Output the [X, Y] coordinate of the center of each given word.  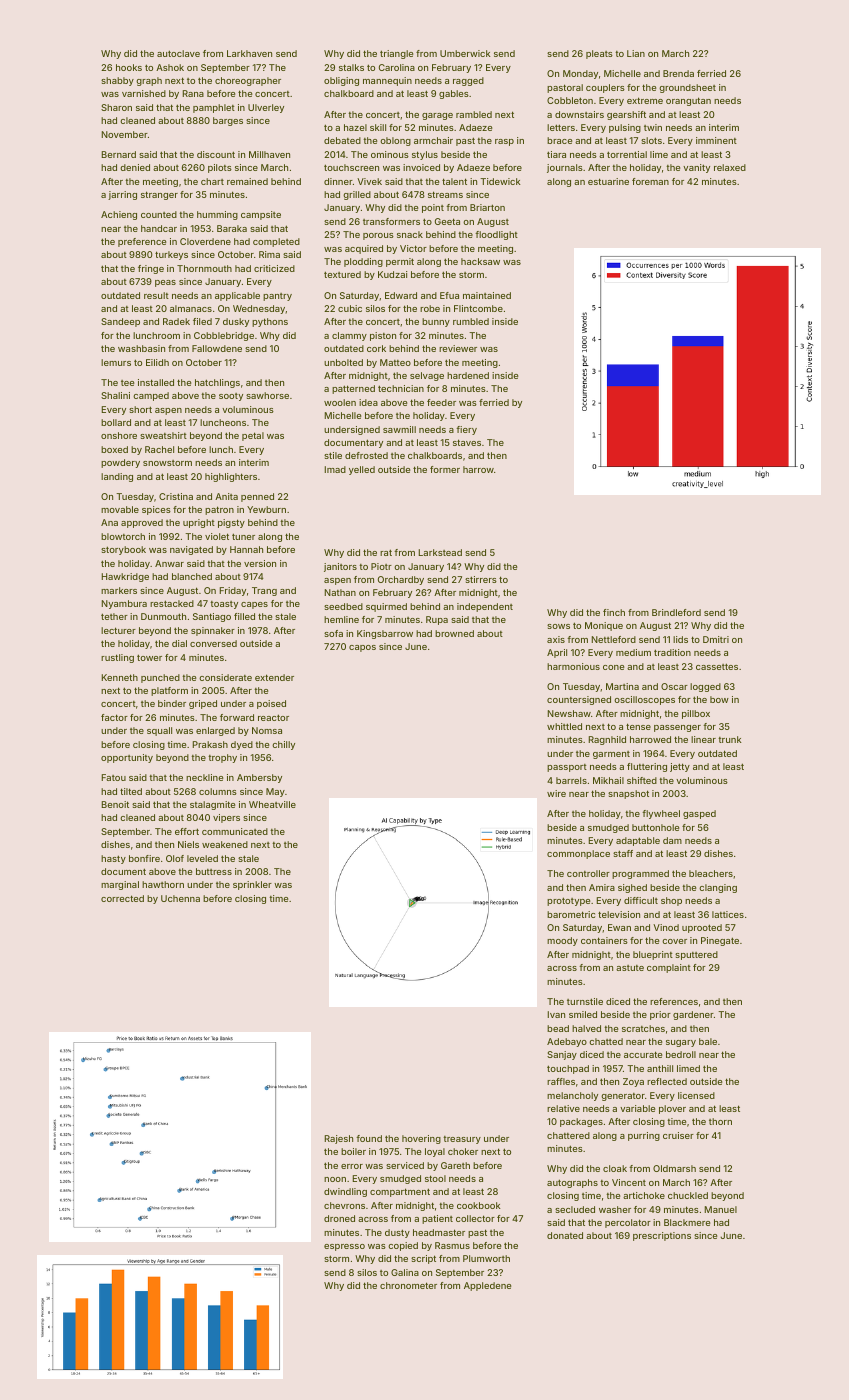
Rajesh [338, 1139]
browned [454, 633]
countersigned [579, 700]
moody [562, 941]
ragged [468, 81]
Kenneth [119, 677]
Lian [636, 53]
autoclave [178, 53]
